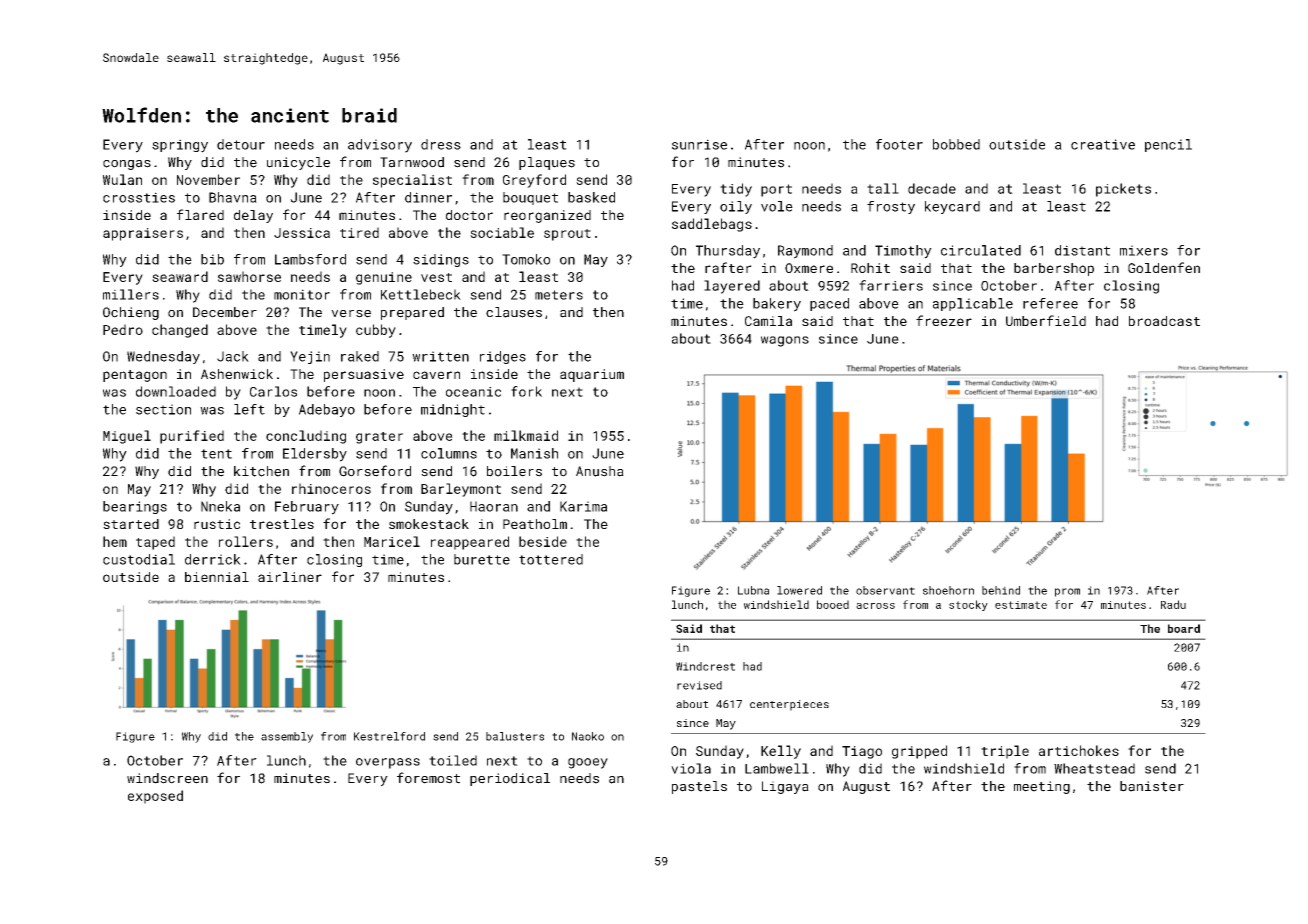  Describe the element at coordinates (441, 144) in the page. I see `dress` at that location.
